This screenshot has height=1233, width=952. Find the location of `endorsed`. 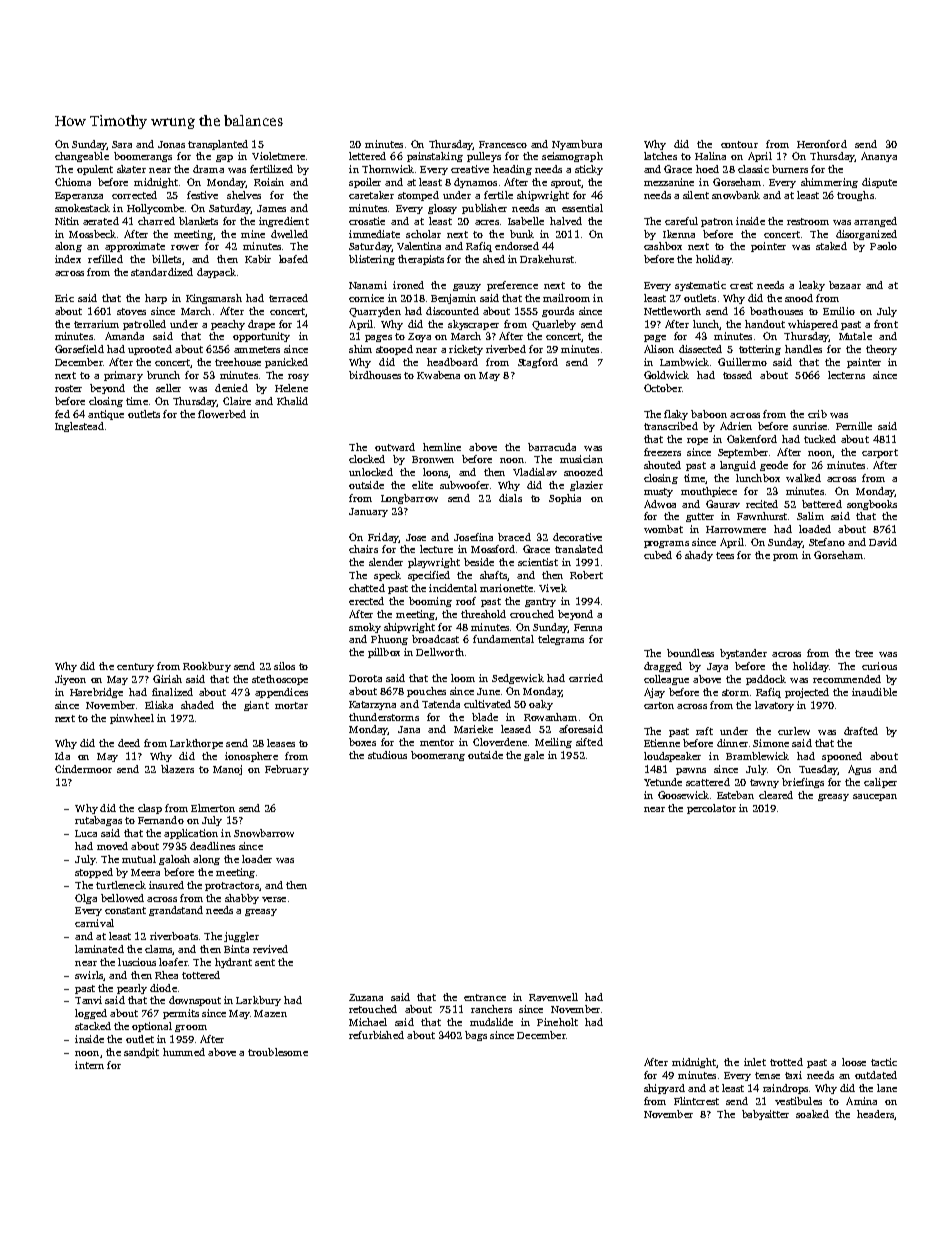

endorsed is located at coordinates (517, 246).
